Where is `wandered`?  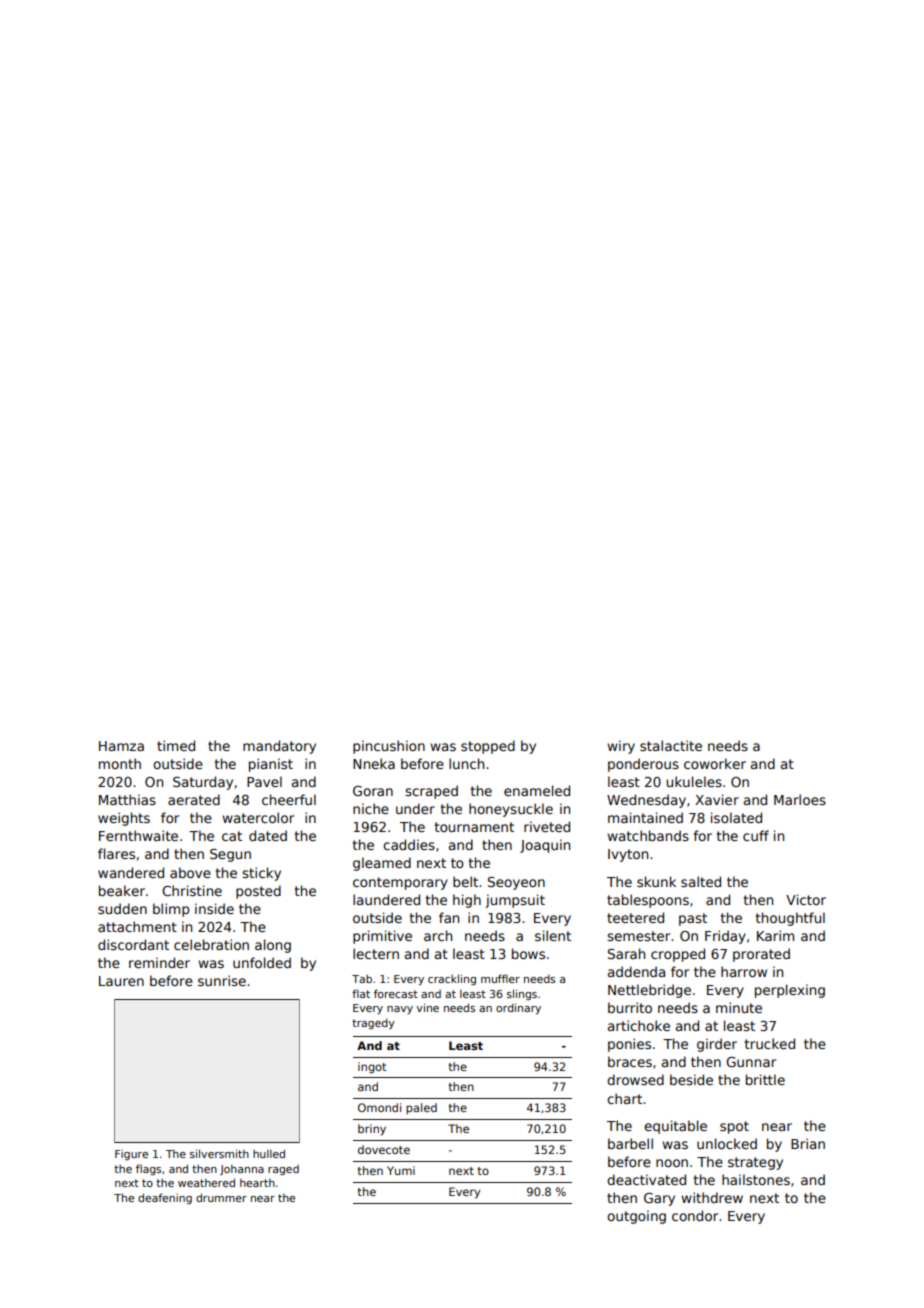 wandered is located at coordinates (131, 872).
